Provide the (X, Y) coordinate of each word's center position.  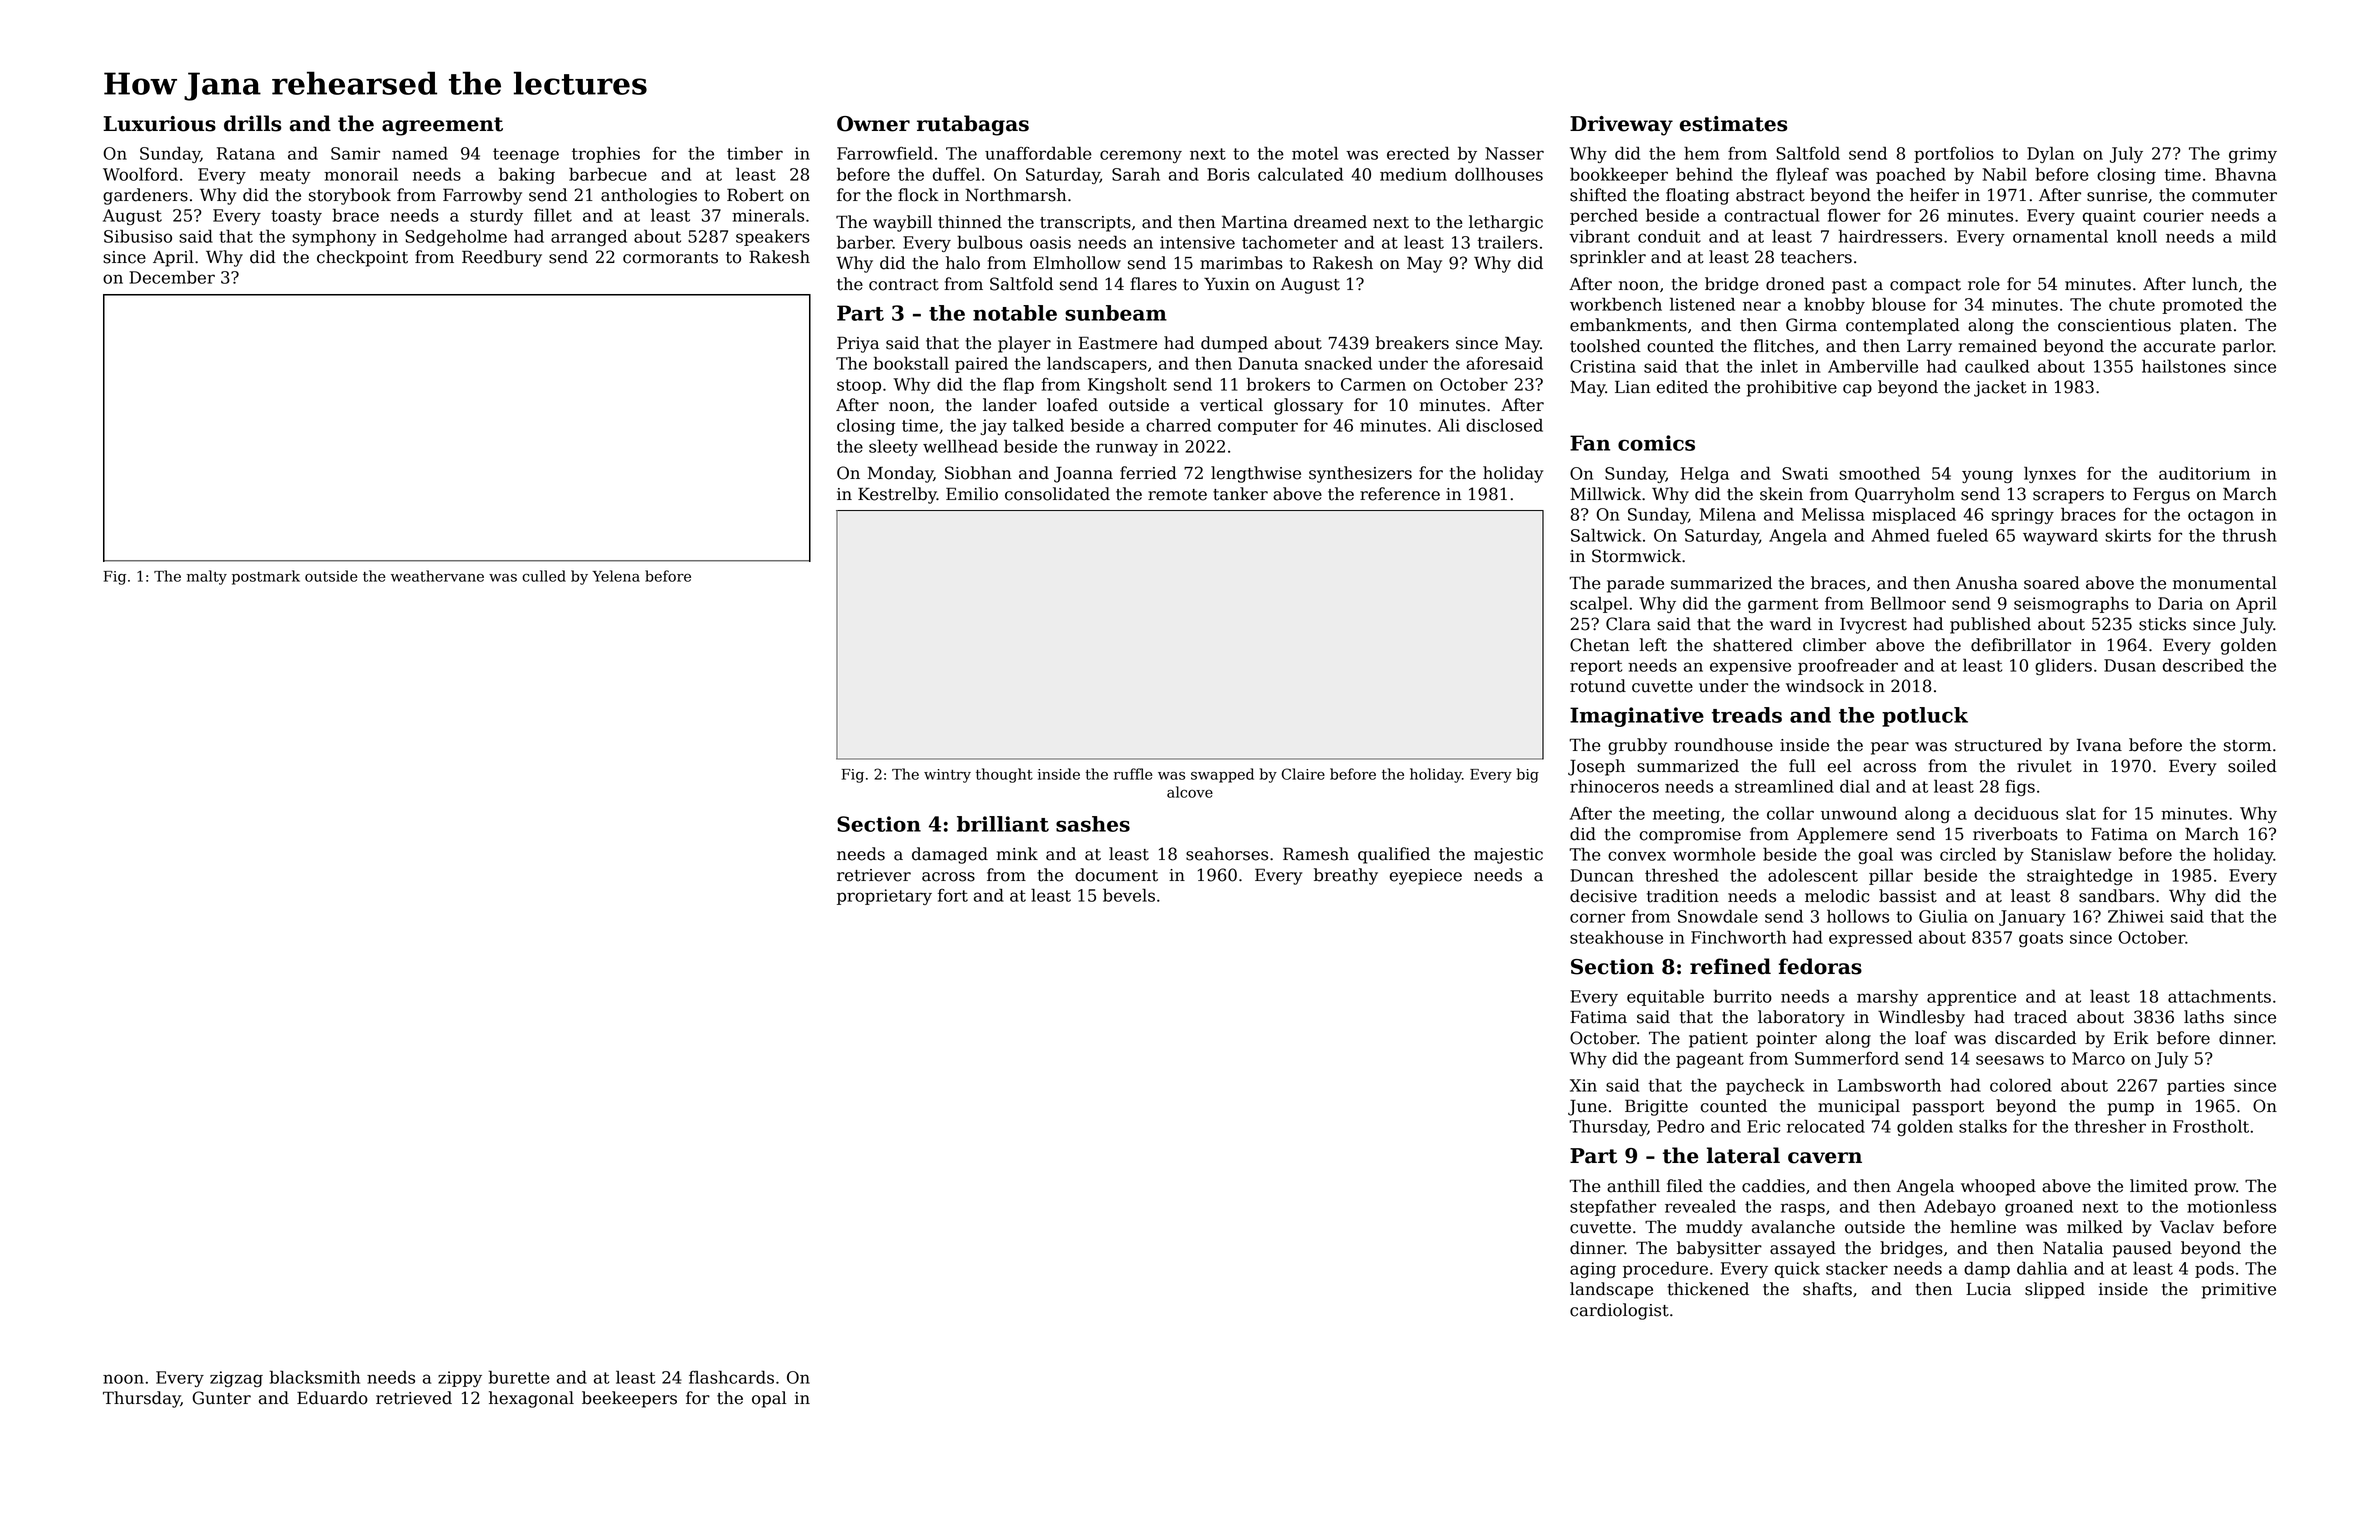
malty (207, 577)
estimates (1733, 124)
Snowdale (1718, 916)
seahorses (1227, 854)
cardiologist (1619, 1311)
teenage (526, 155)
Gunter (221, 1398)
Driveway (1621, 126)
